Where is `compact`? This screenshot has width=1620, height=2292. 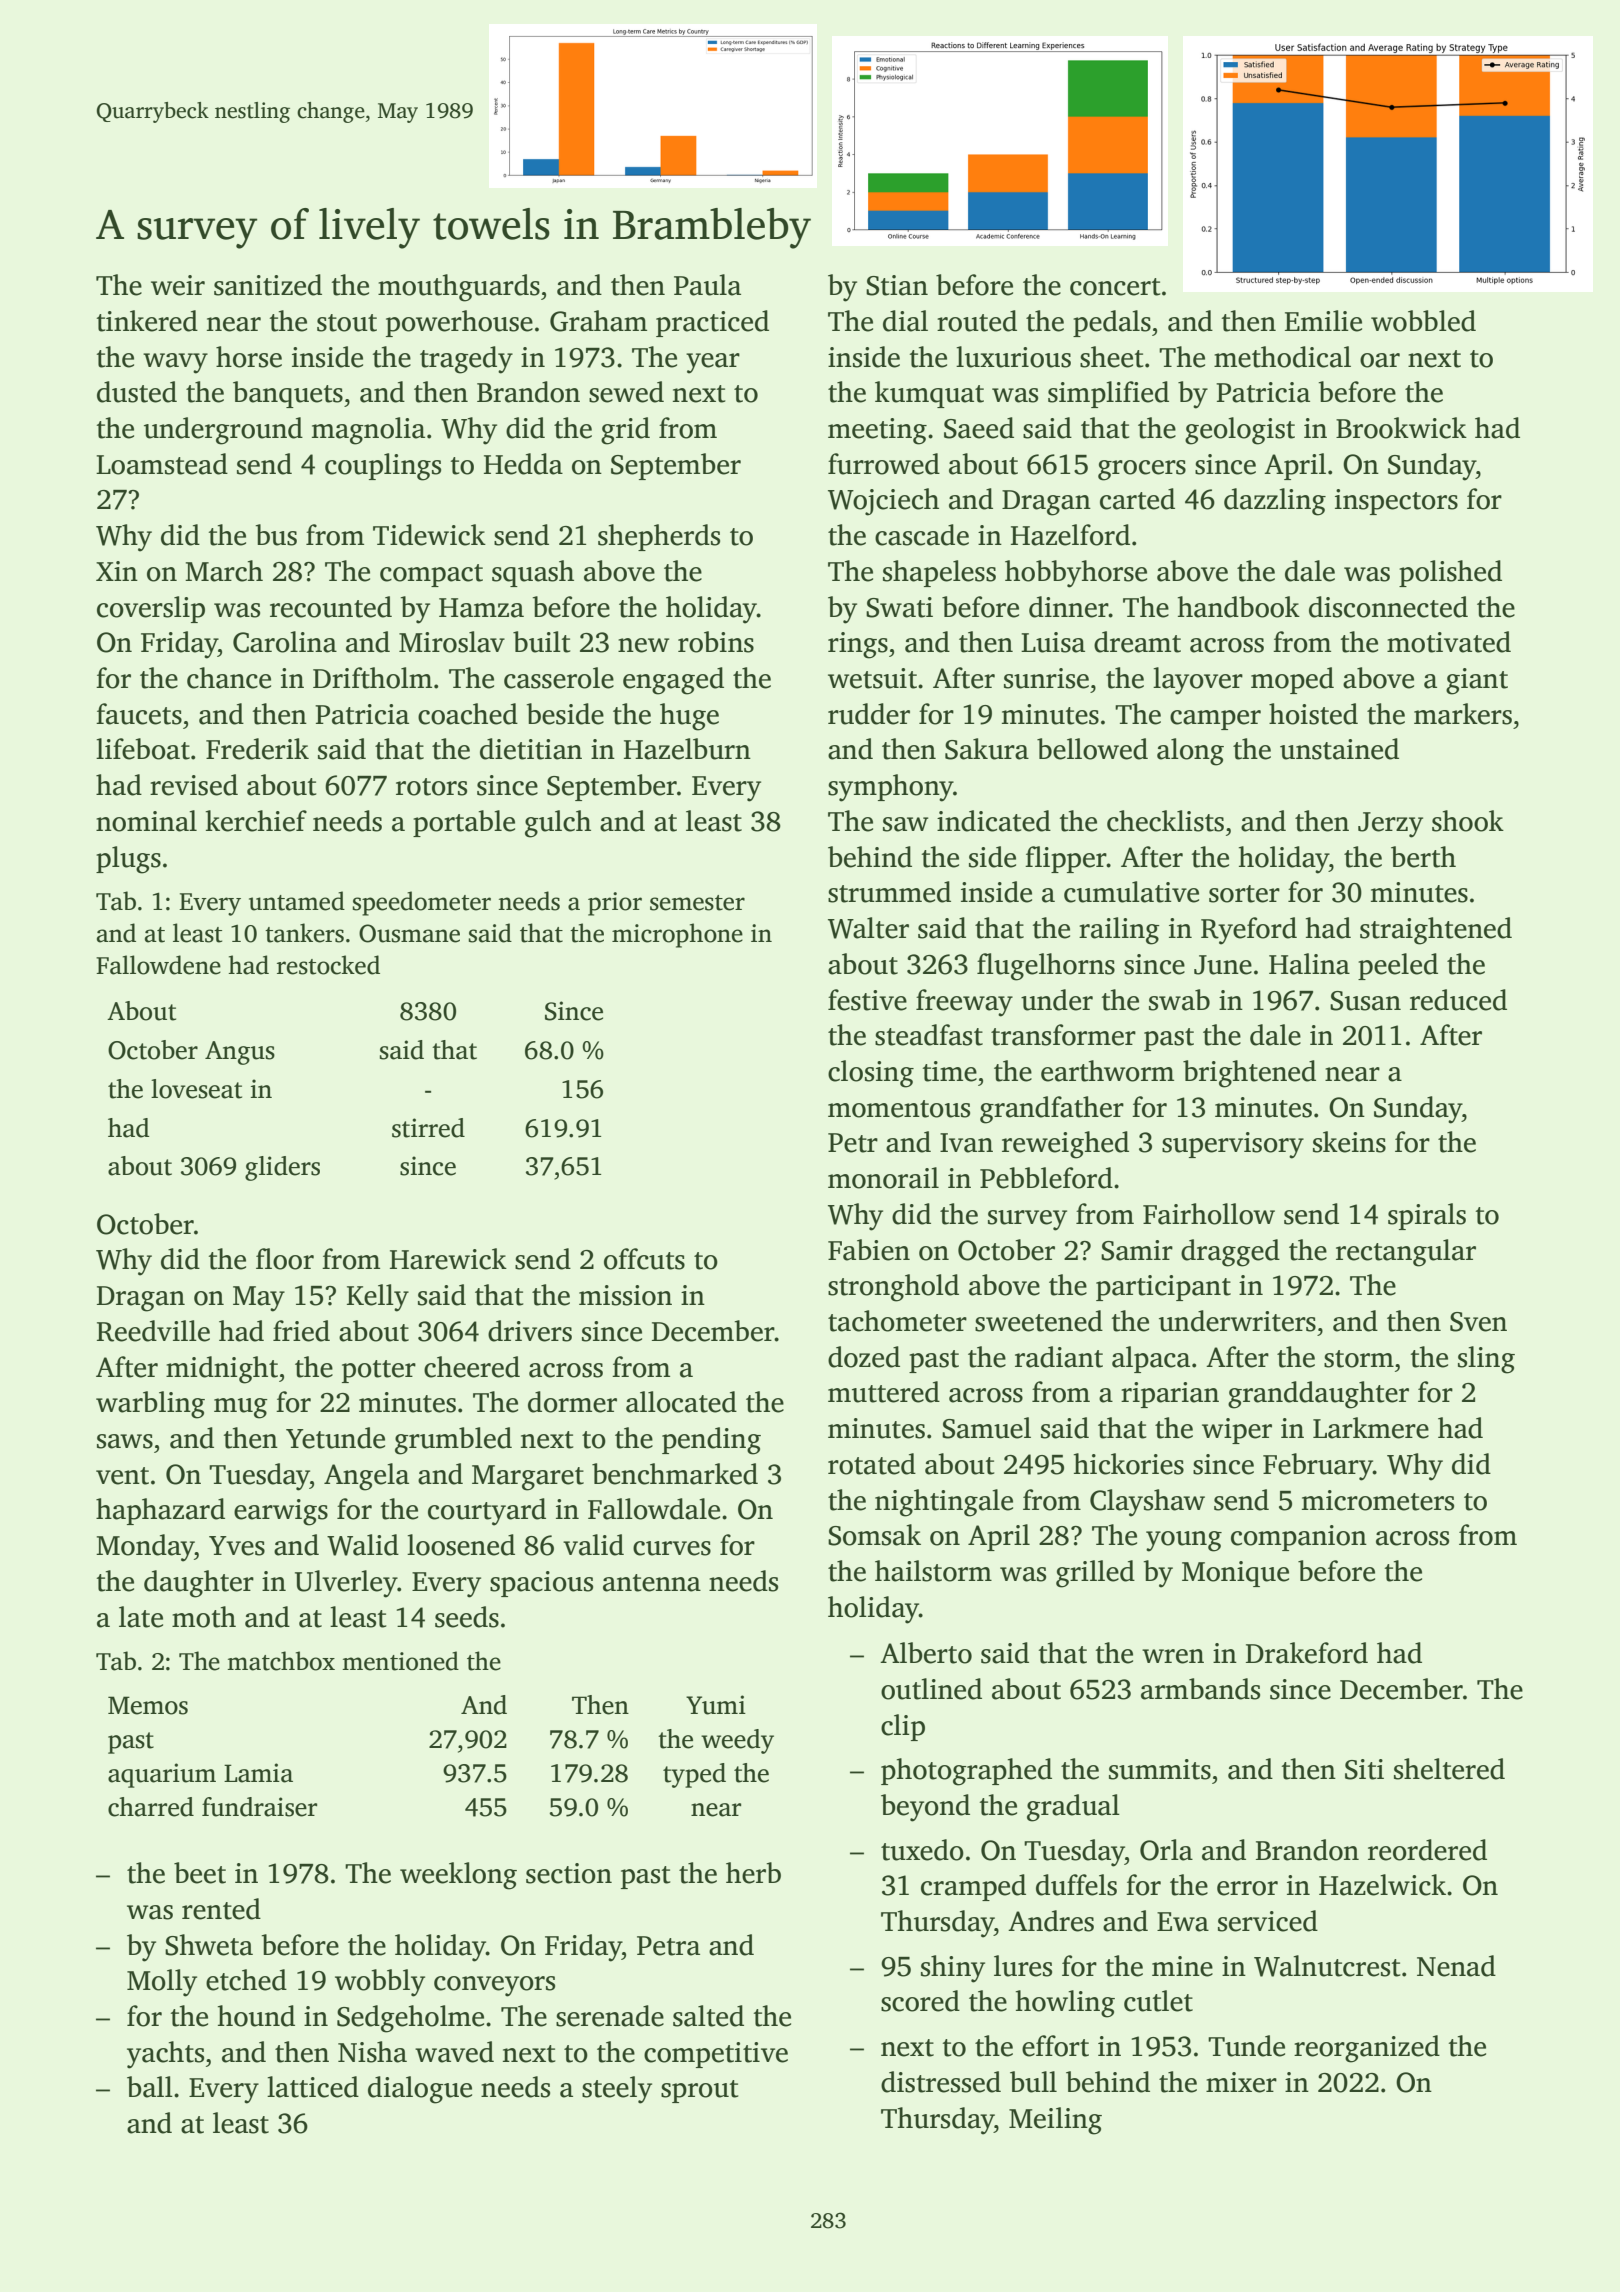
compact is located at coordinates (431, 575).
